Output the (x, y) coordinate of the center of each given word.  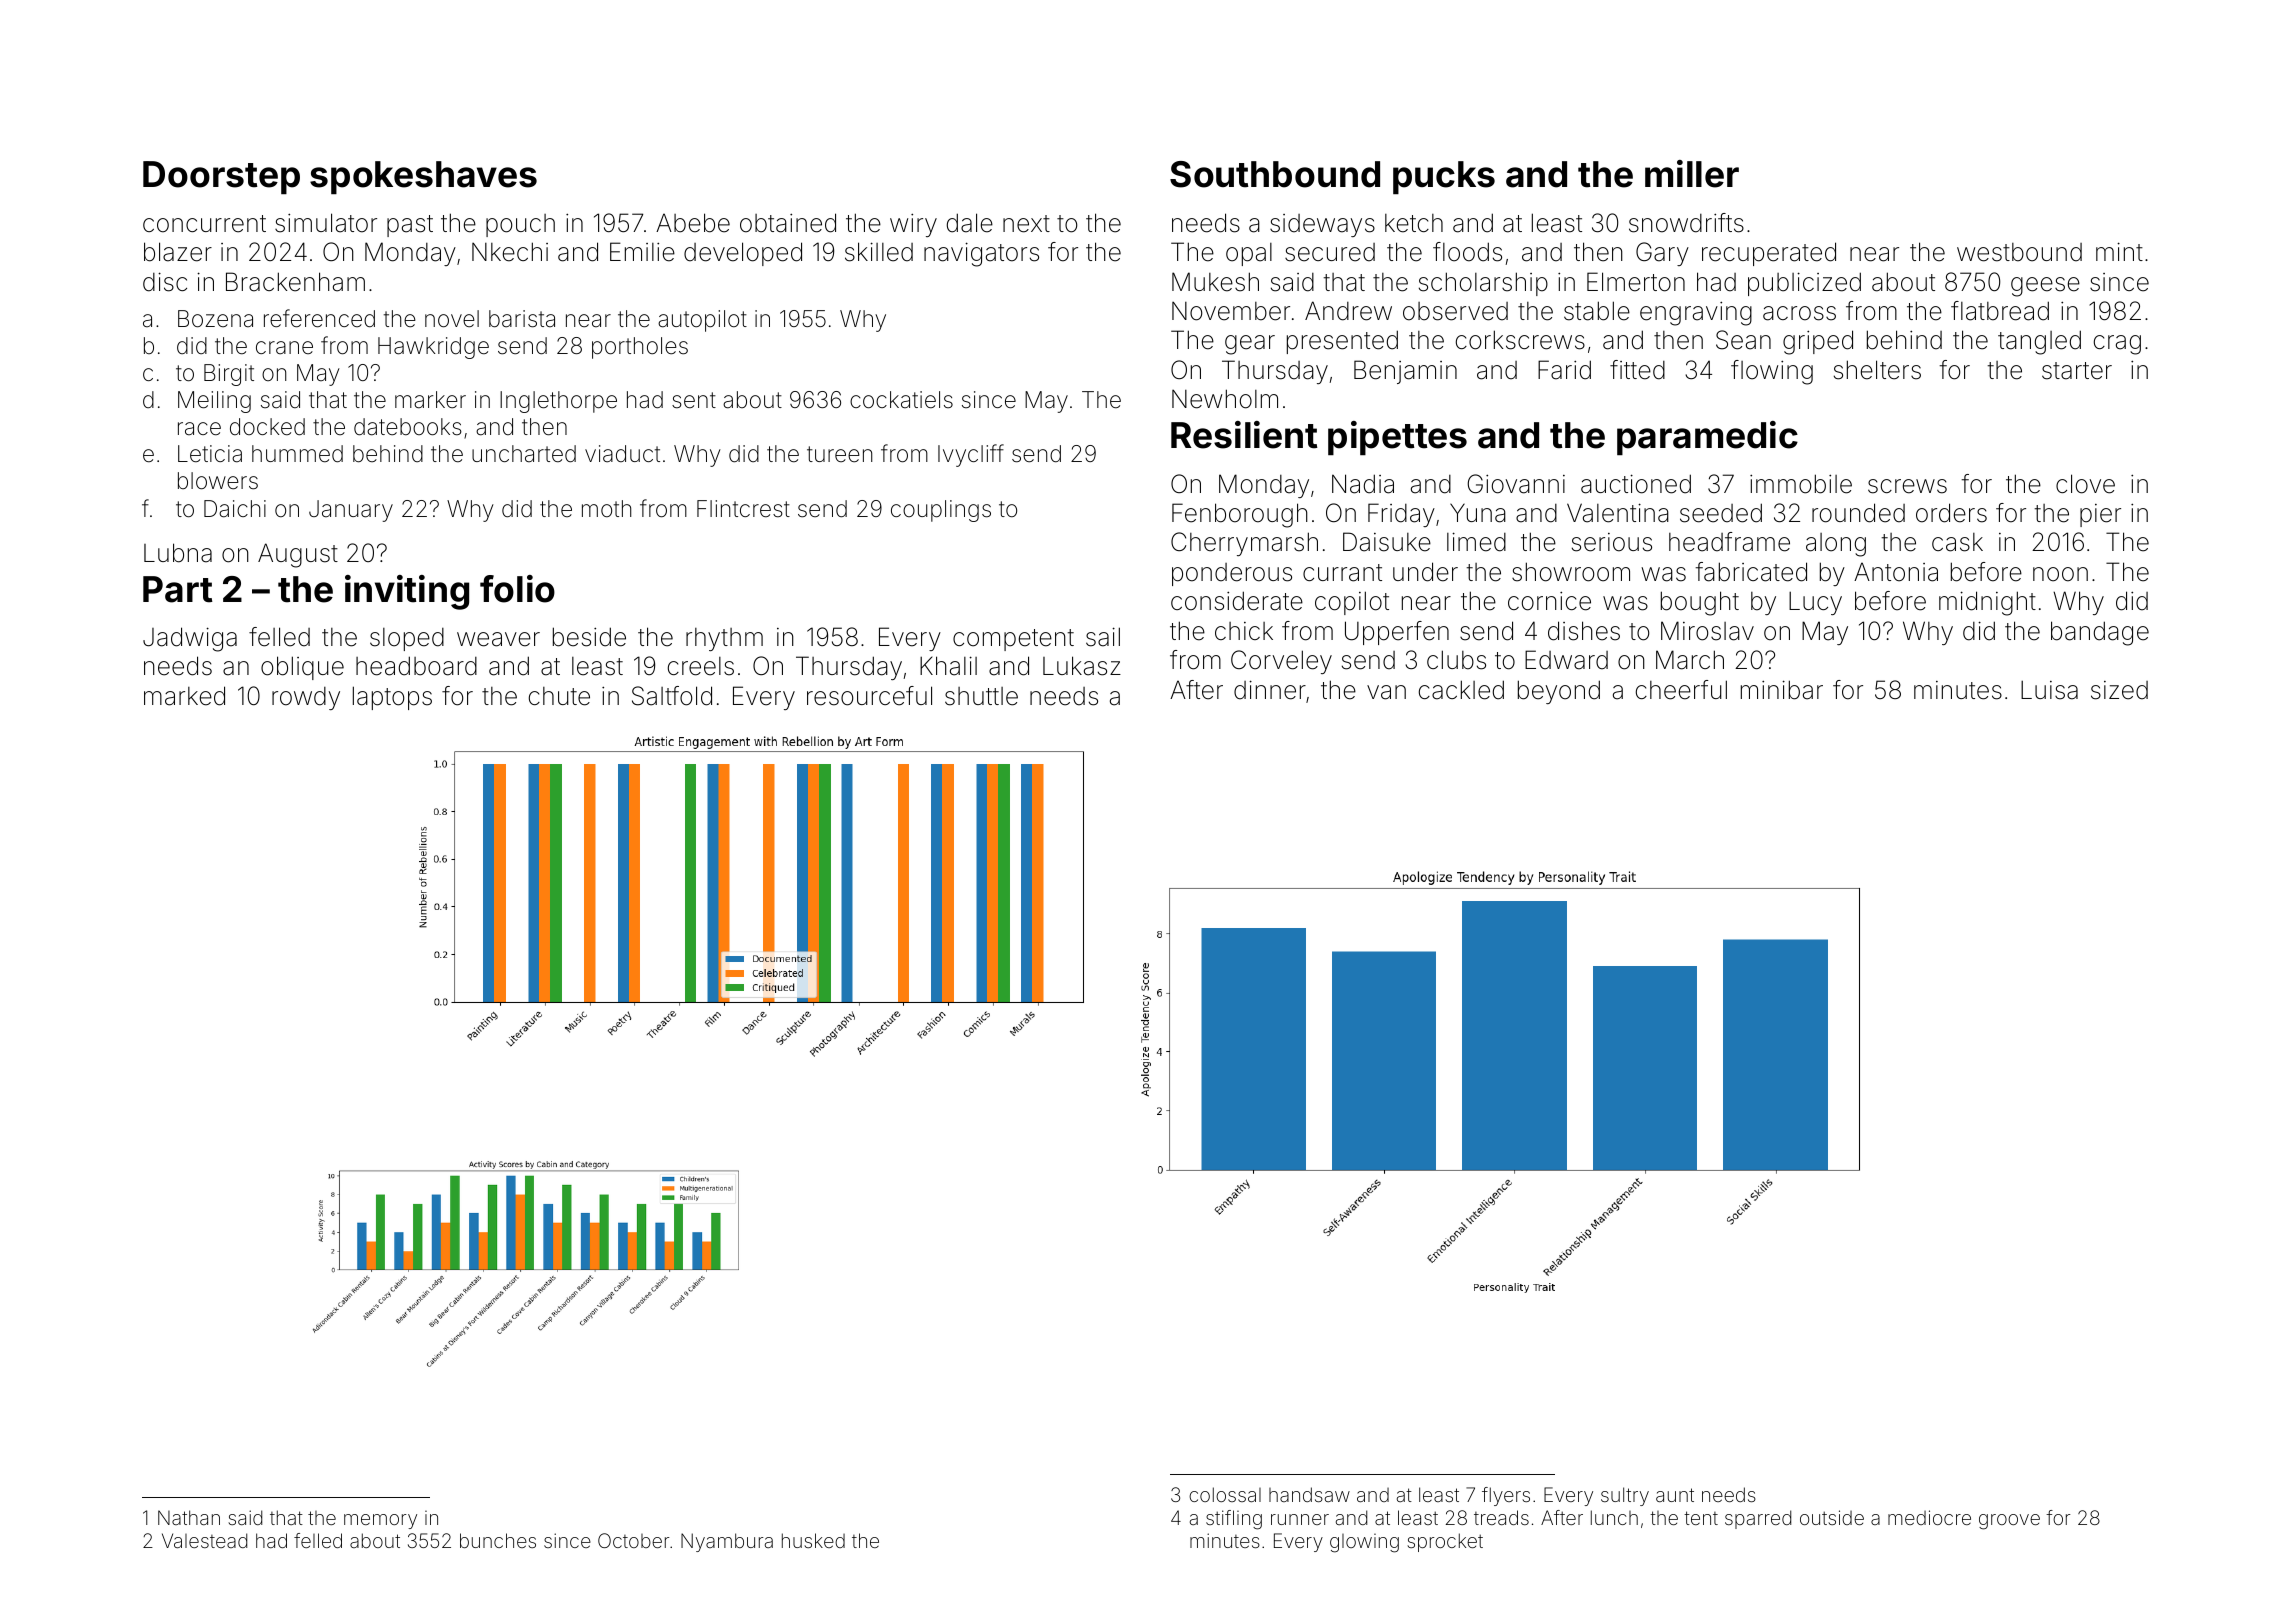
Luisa (2049, 690)
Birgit (229, 375)
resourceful (869, 696)
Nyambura (727, 1542)
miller (1692, 174)
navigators (981, 254)
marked (184, 696)
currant (1342, 573)
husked (813, 1540)
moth (606, 508)
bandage (2100, 633)
